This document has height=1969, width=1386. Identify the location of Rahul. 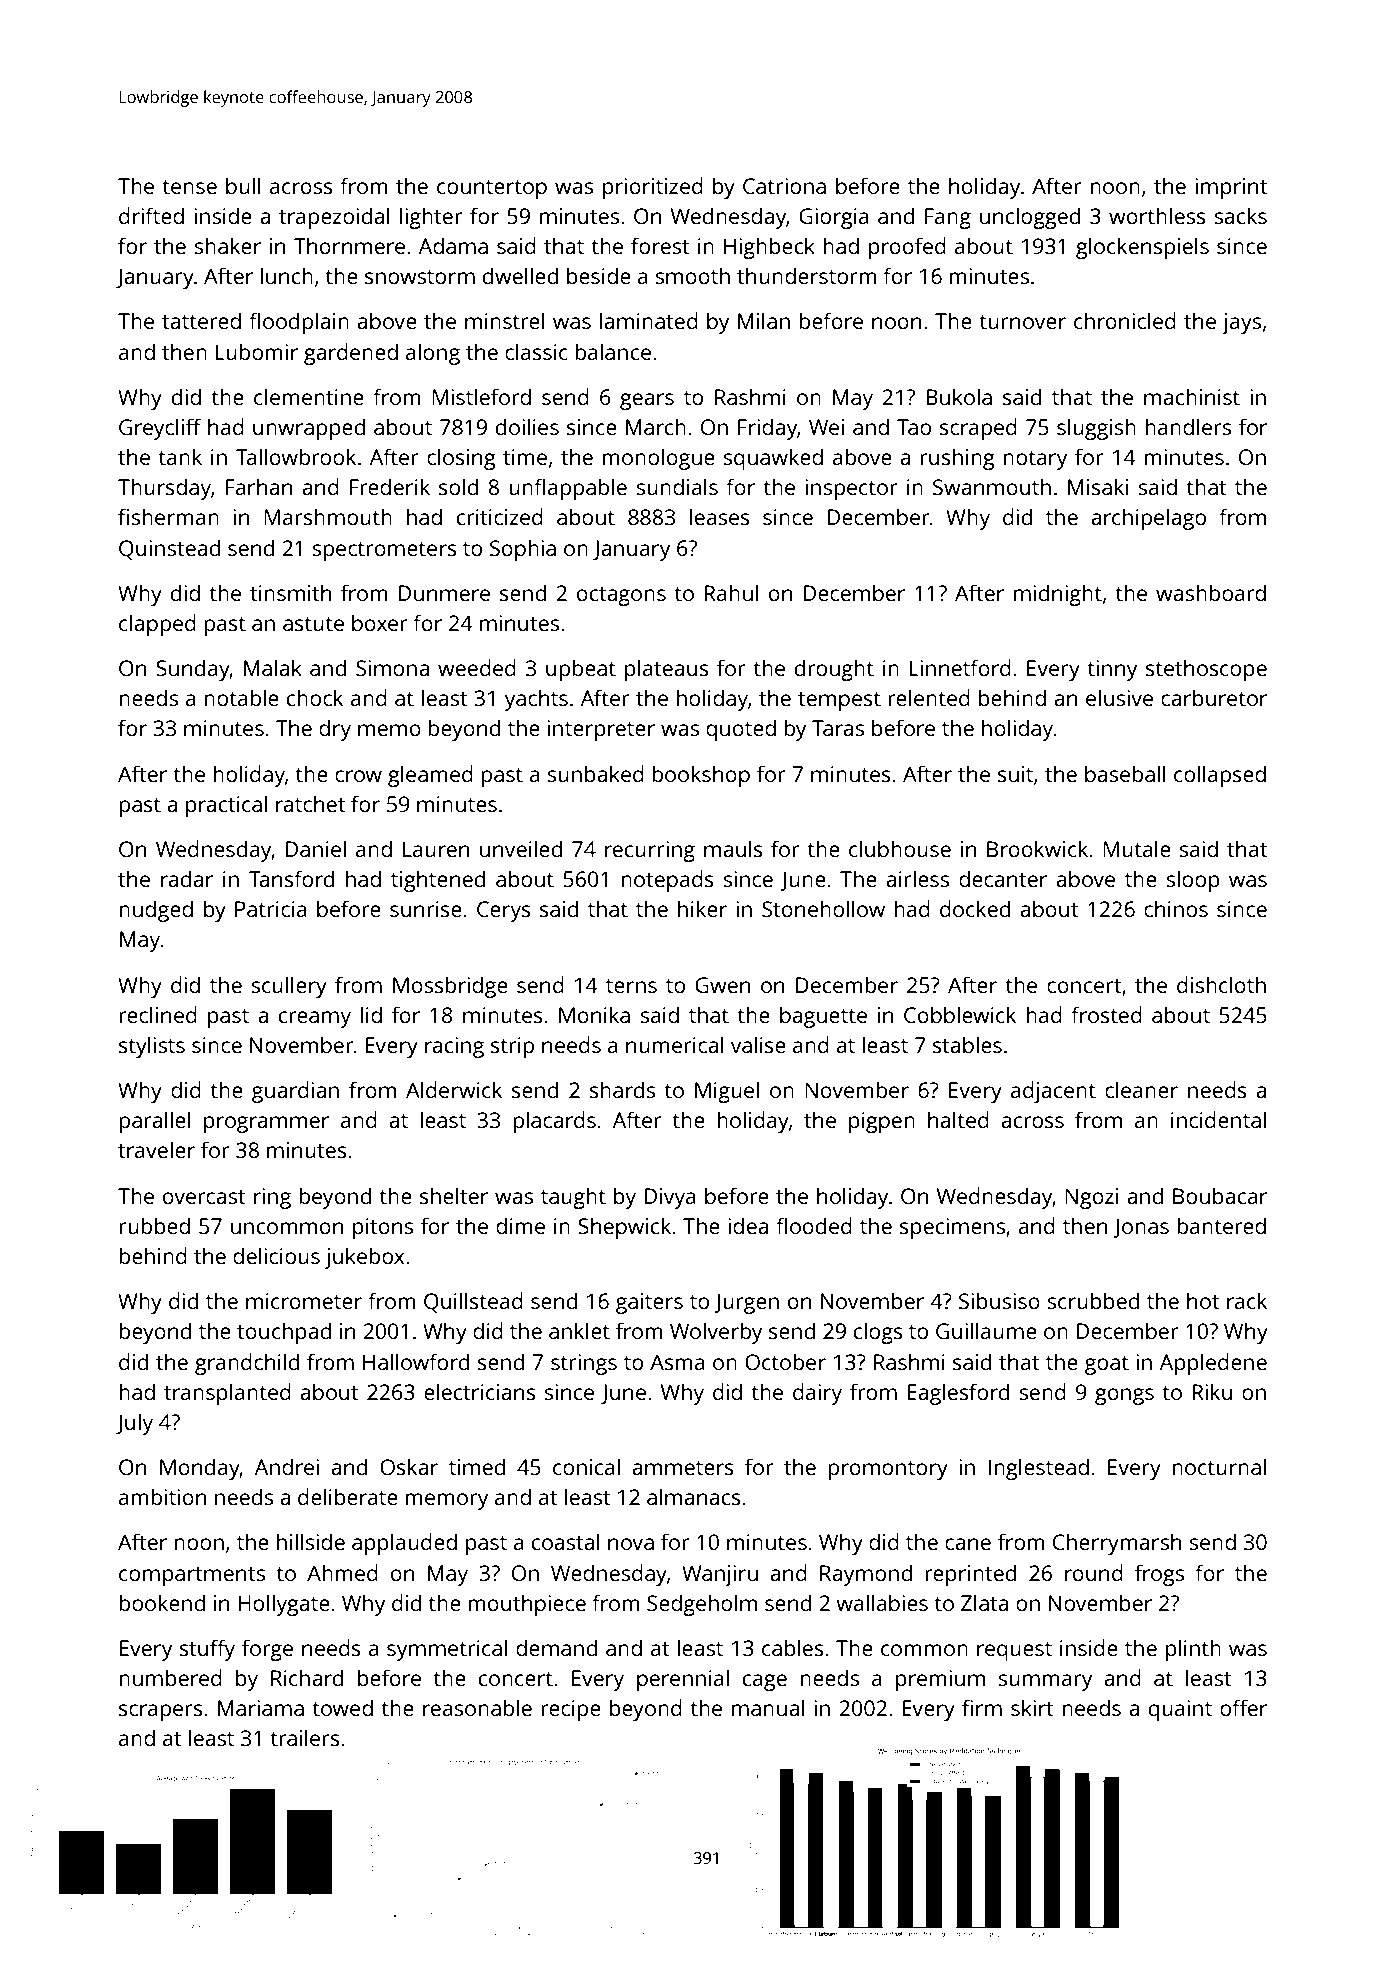
(731, 592).
